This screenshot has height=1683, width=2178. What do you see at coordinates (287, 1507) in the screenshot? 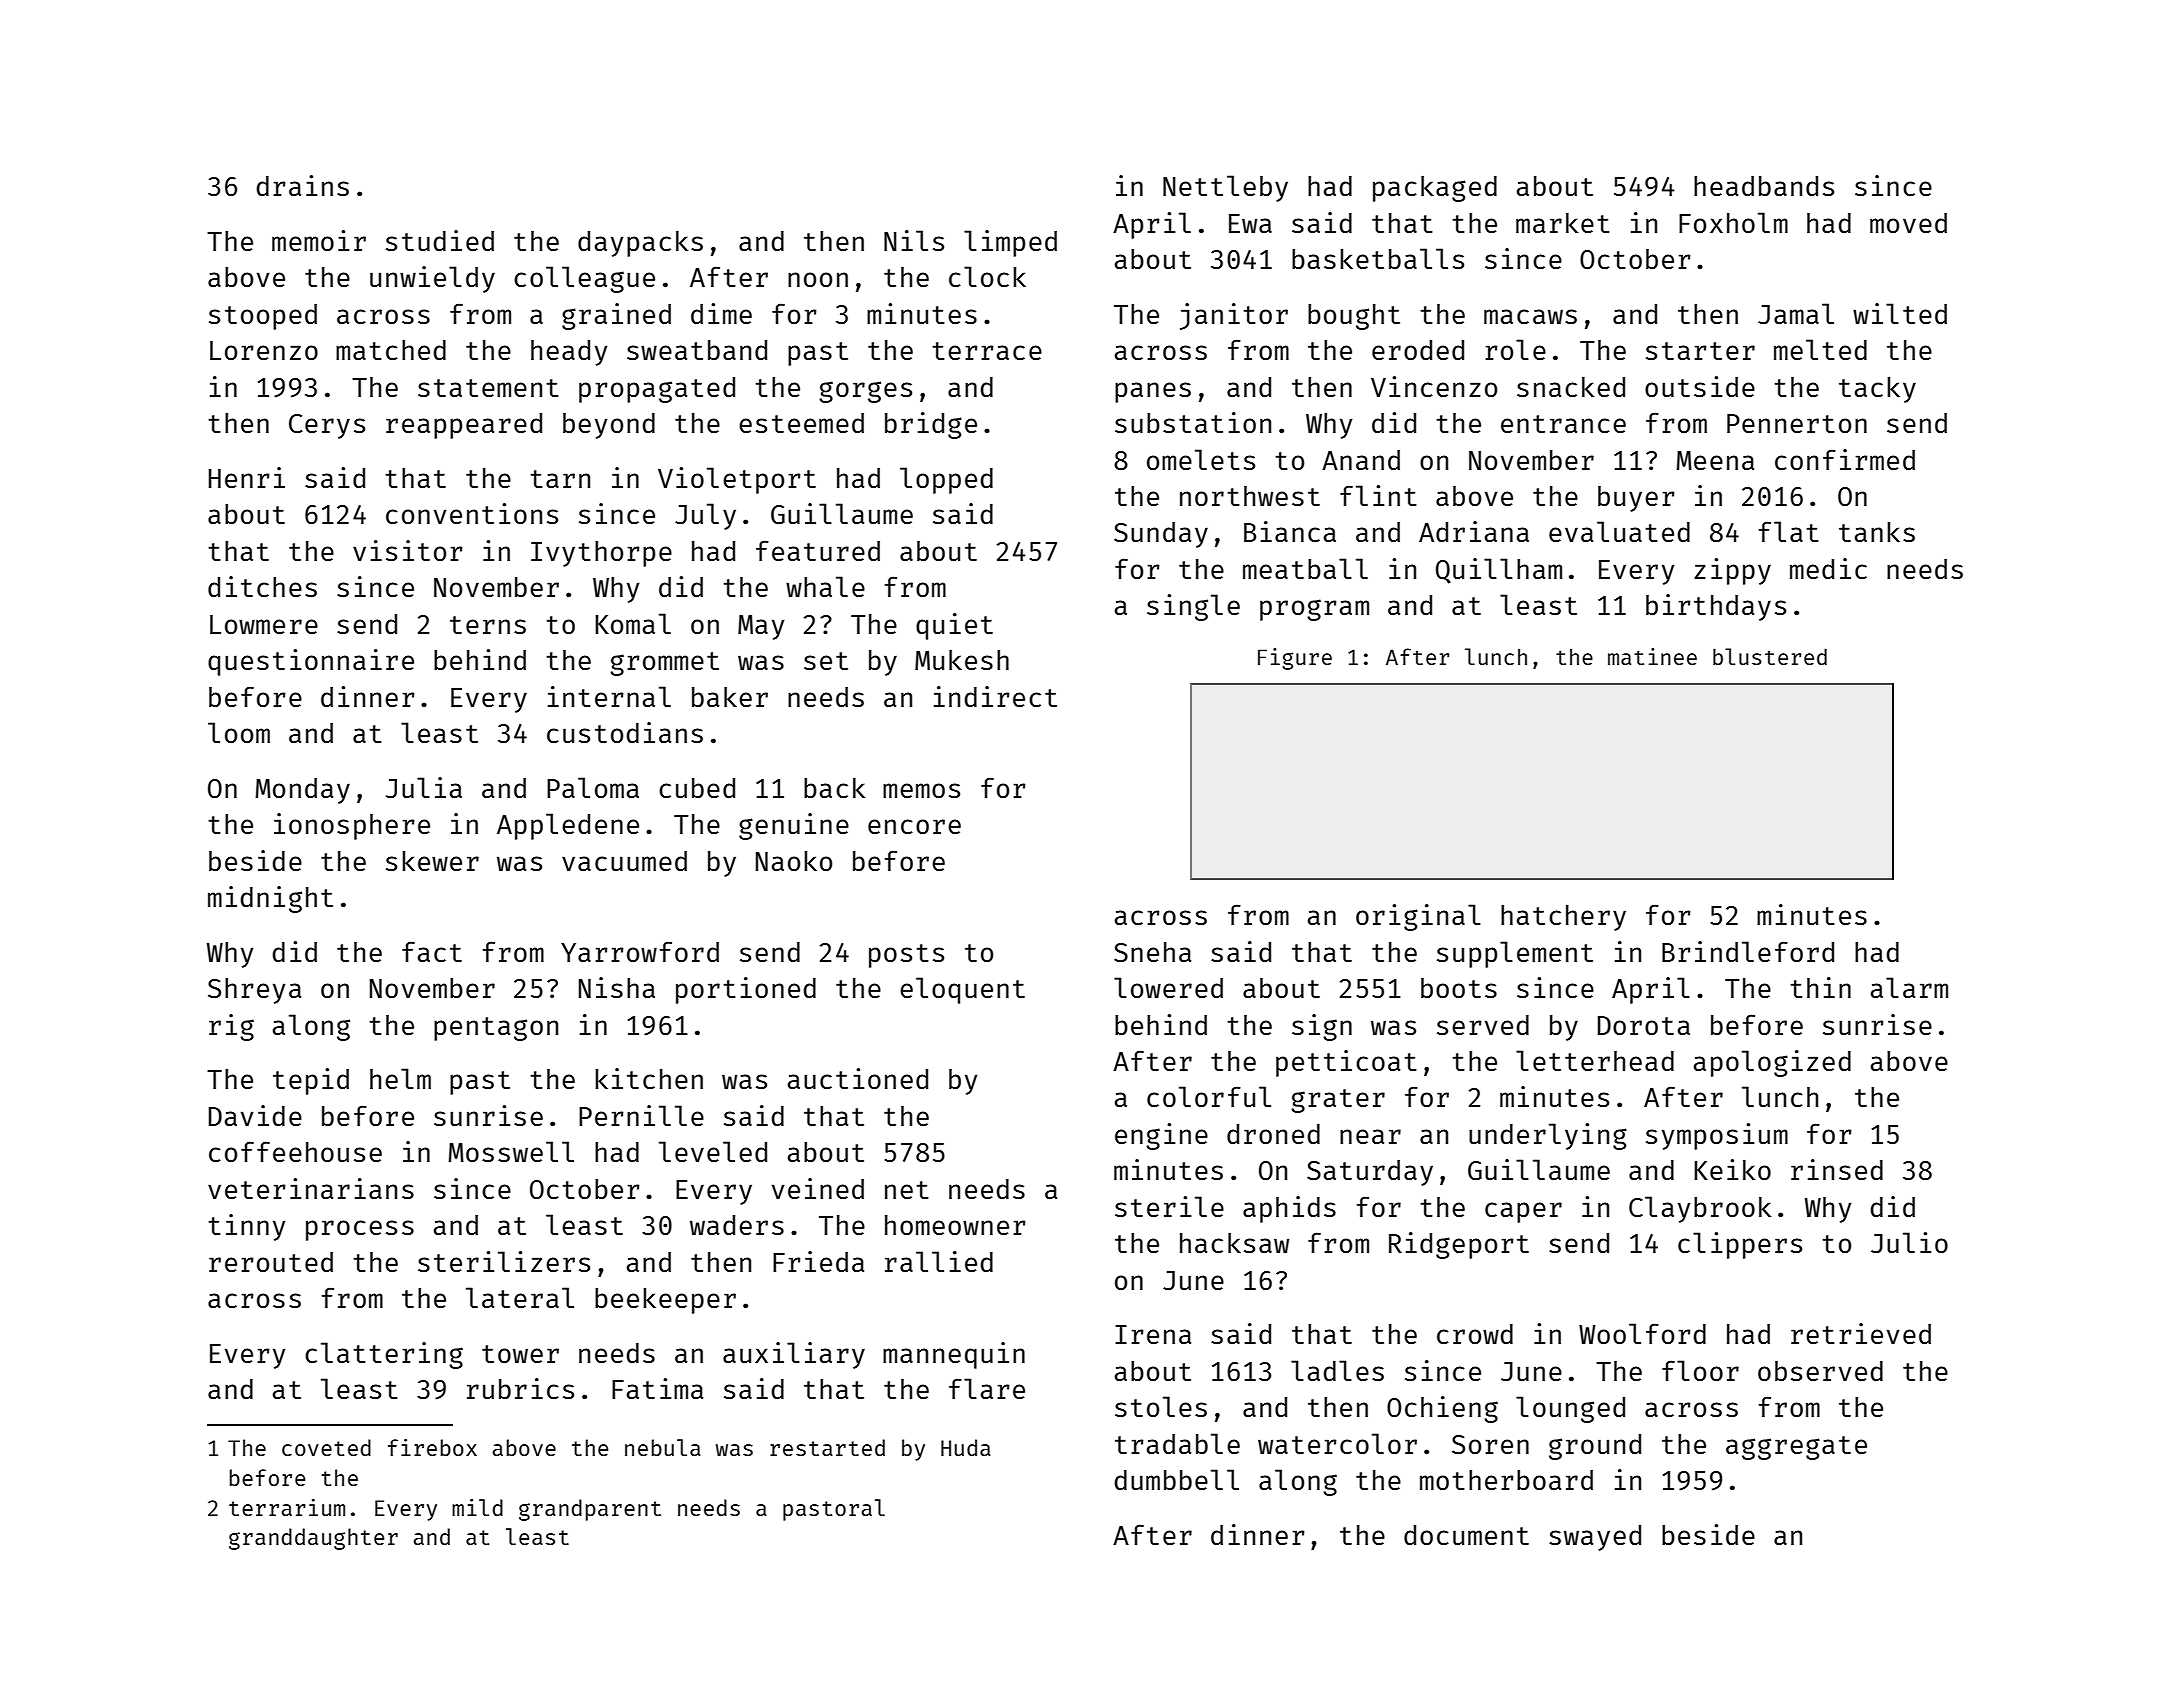
I see `terrarium` at bounding box center [287, 1507].
